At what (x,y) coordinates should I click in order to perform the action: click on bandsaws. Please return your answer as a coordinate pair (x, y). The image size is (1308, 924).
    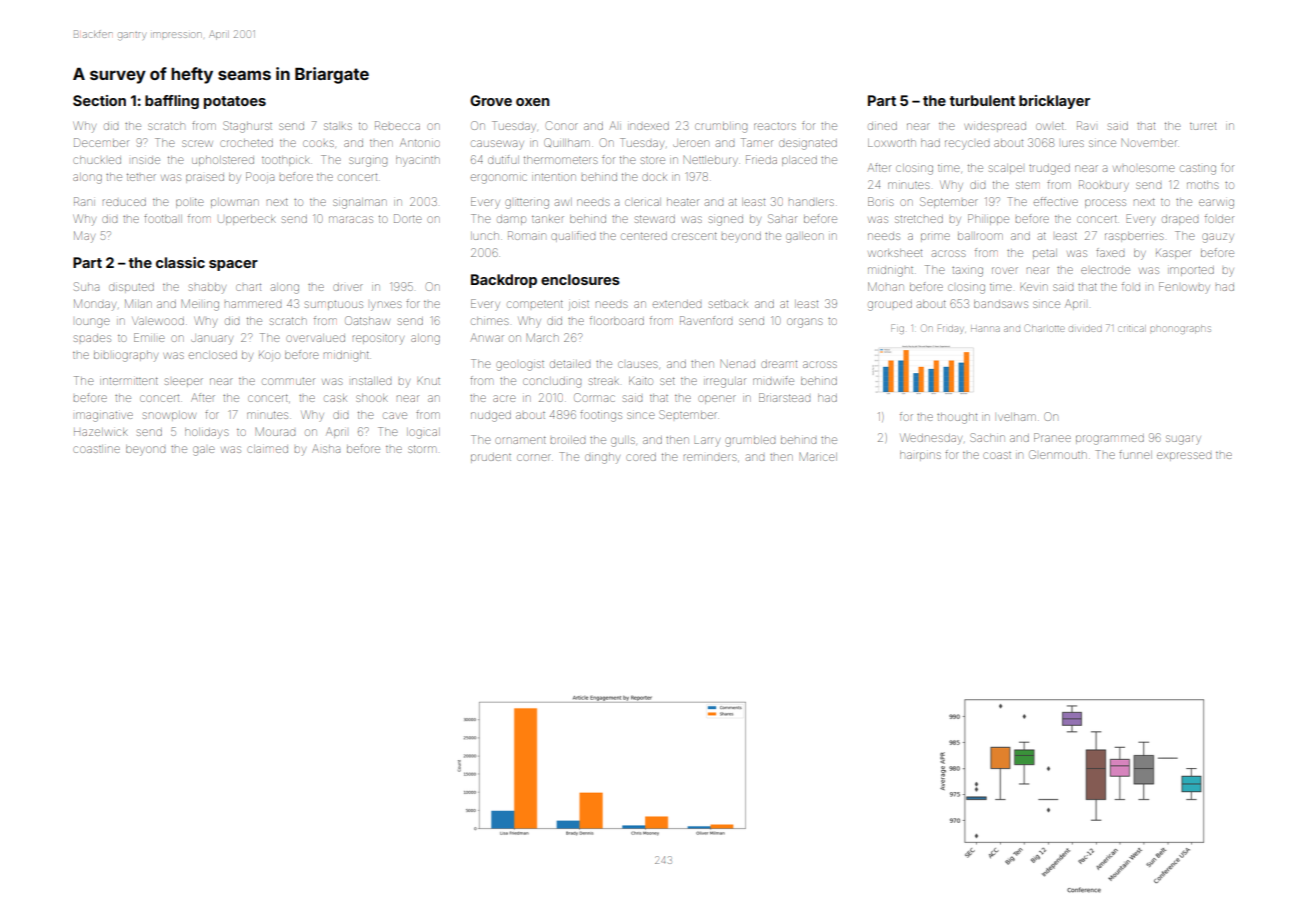
    Looking at the image, I should click on (1001, 304).
